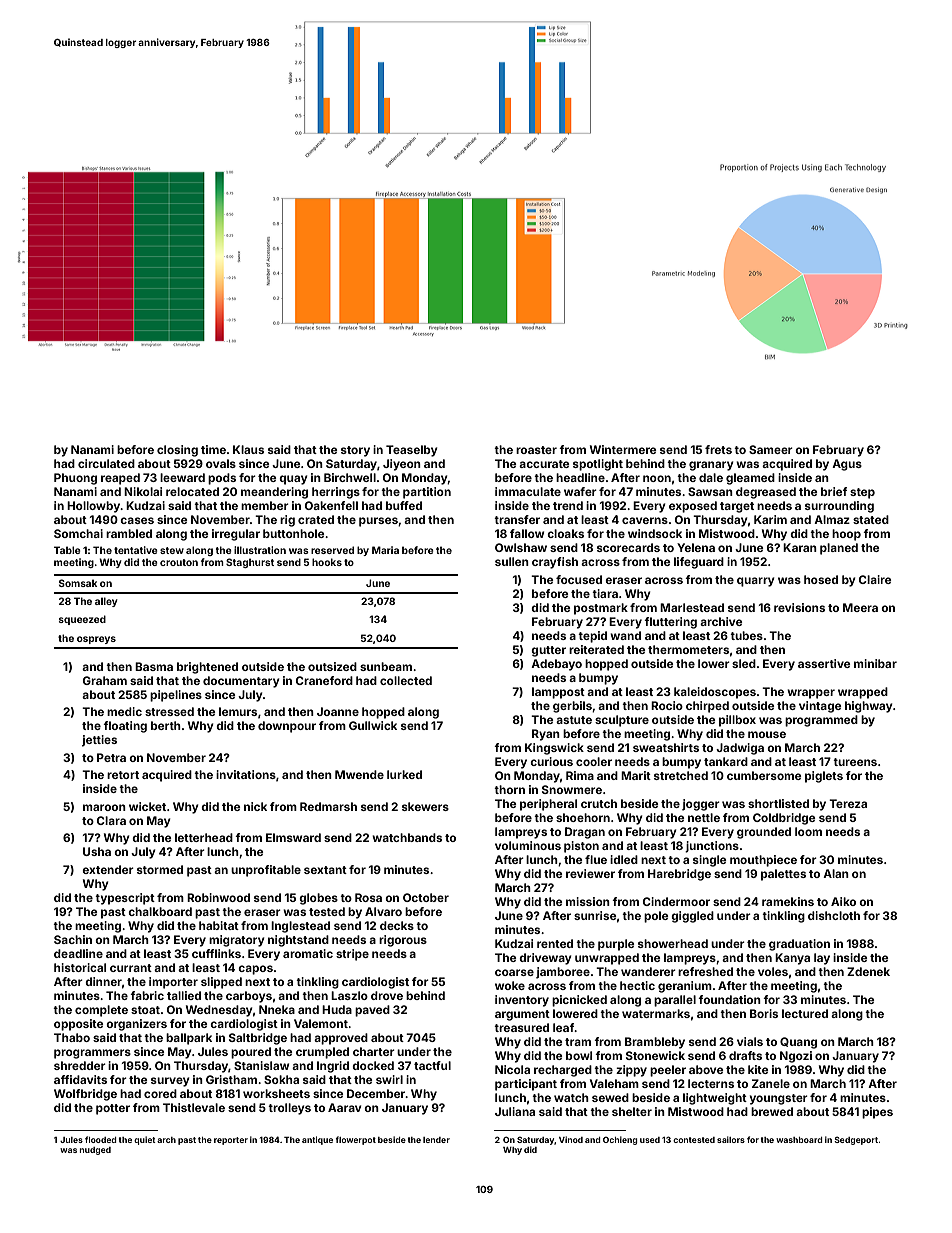 The width and height of the screenshot is (952, 1233). What do you see at coordinates (620, 1140) in the screenshot?
I see `Ochieng` at bounding box center [620, 1140].
